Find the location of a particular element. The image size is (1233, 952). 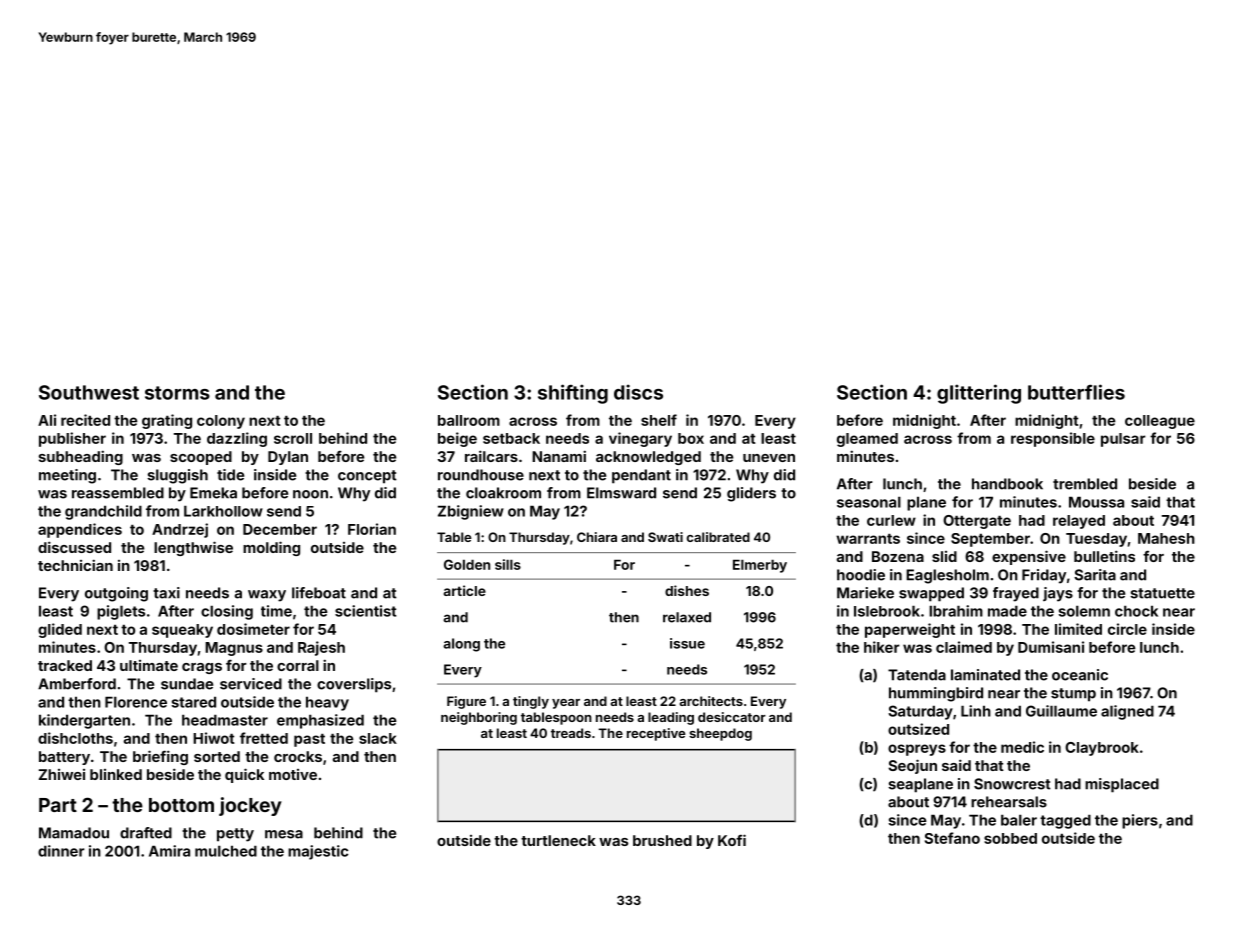

Linh is located at coordinates (976, 711).
